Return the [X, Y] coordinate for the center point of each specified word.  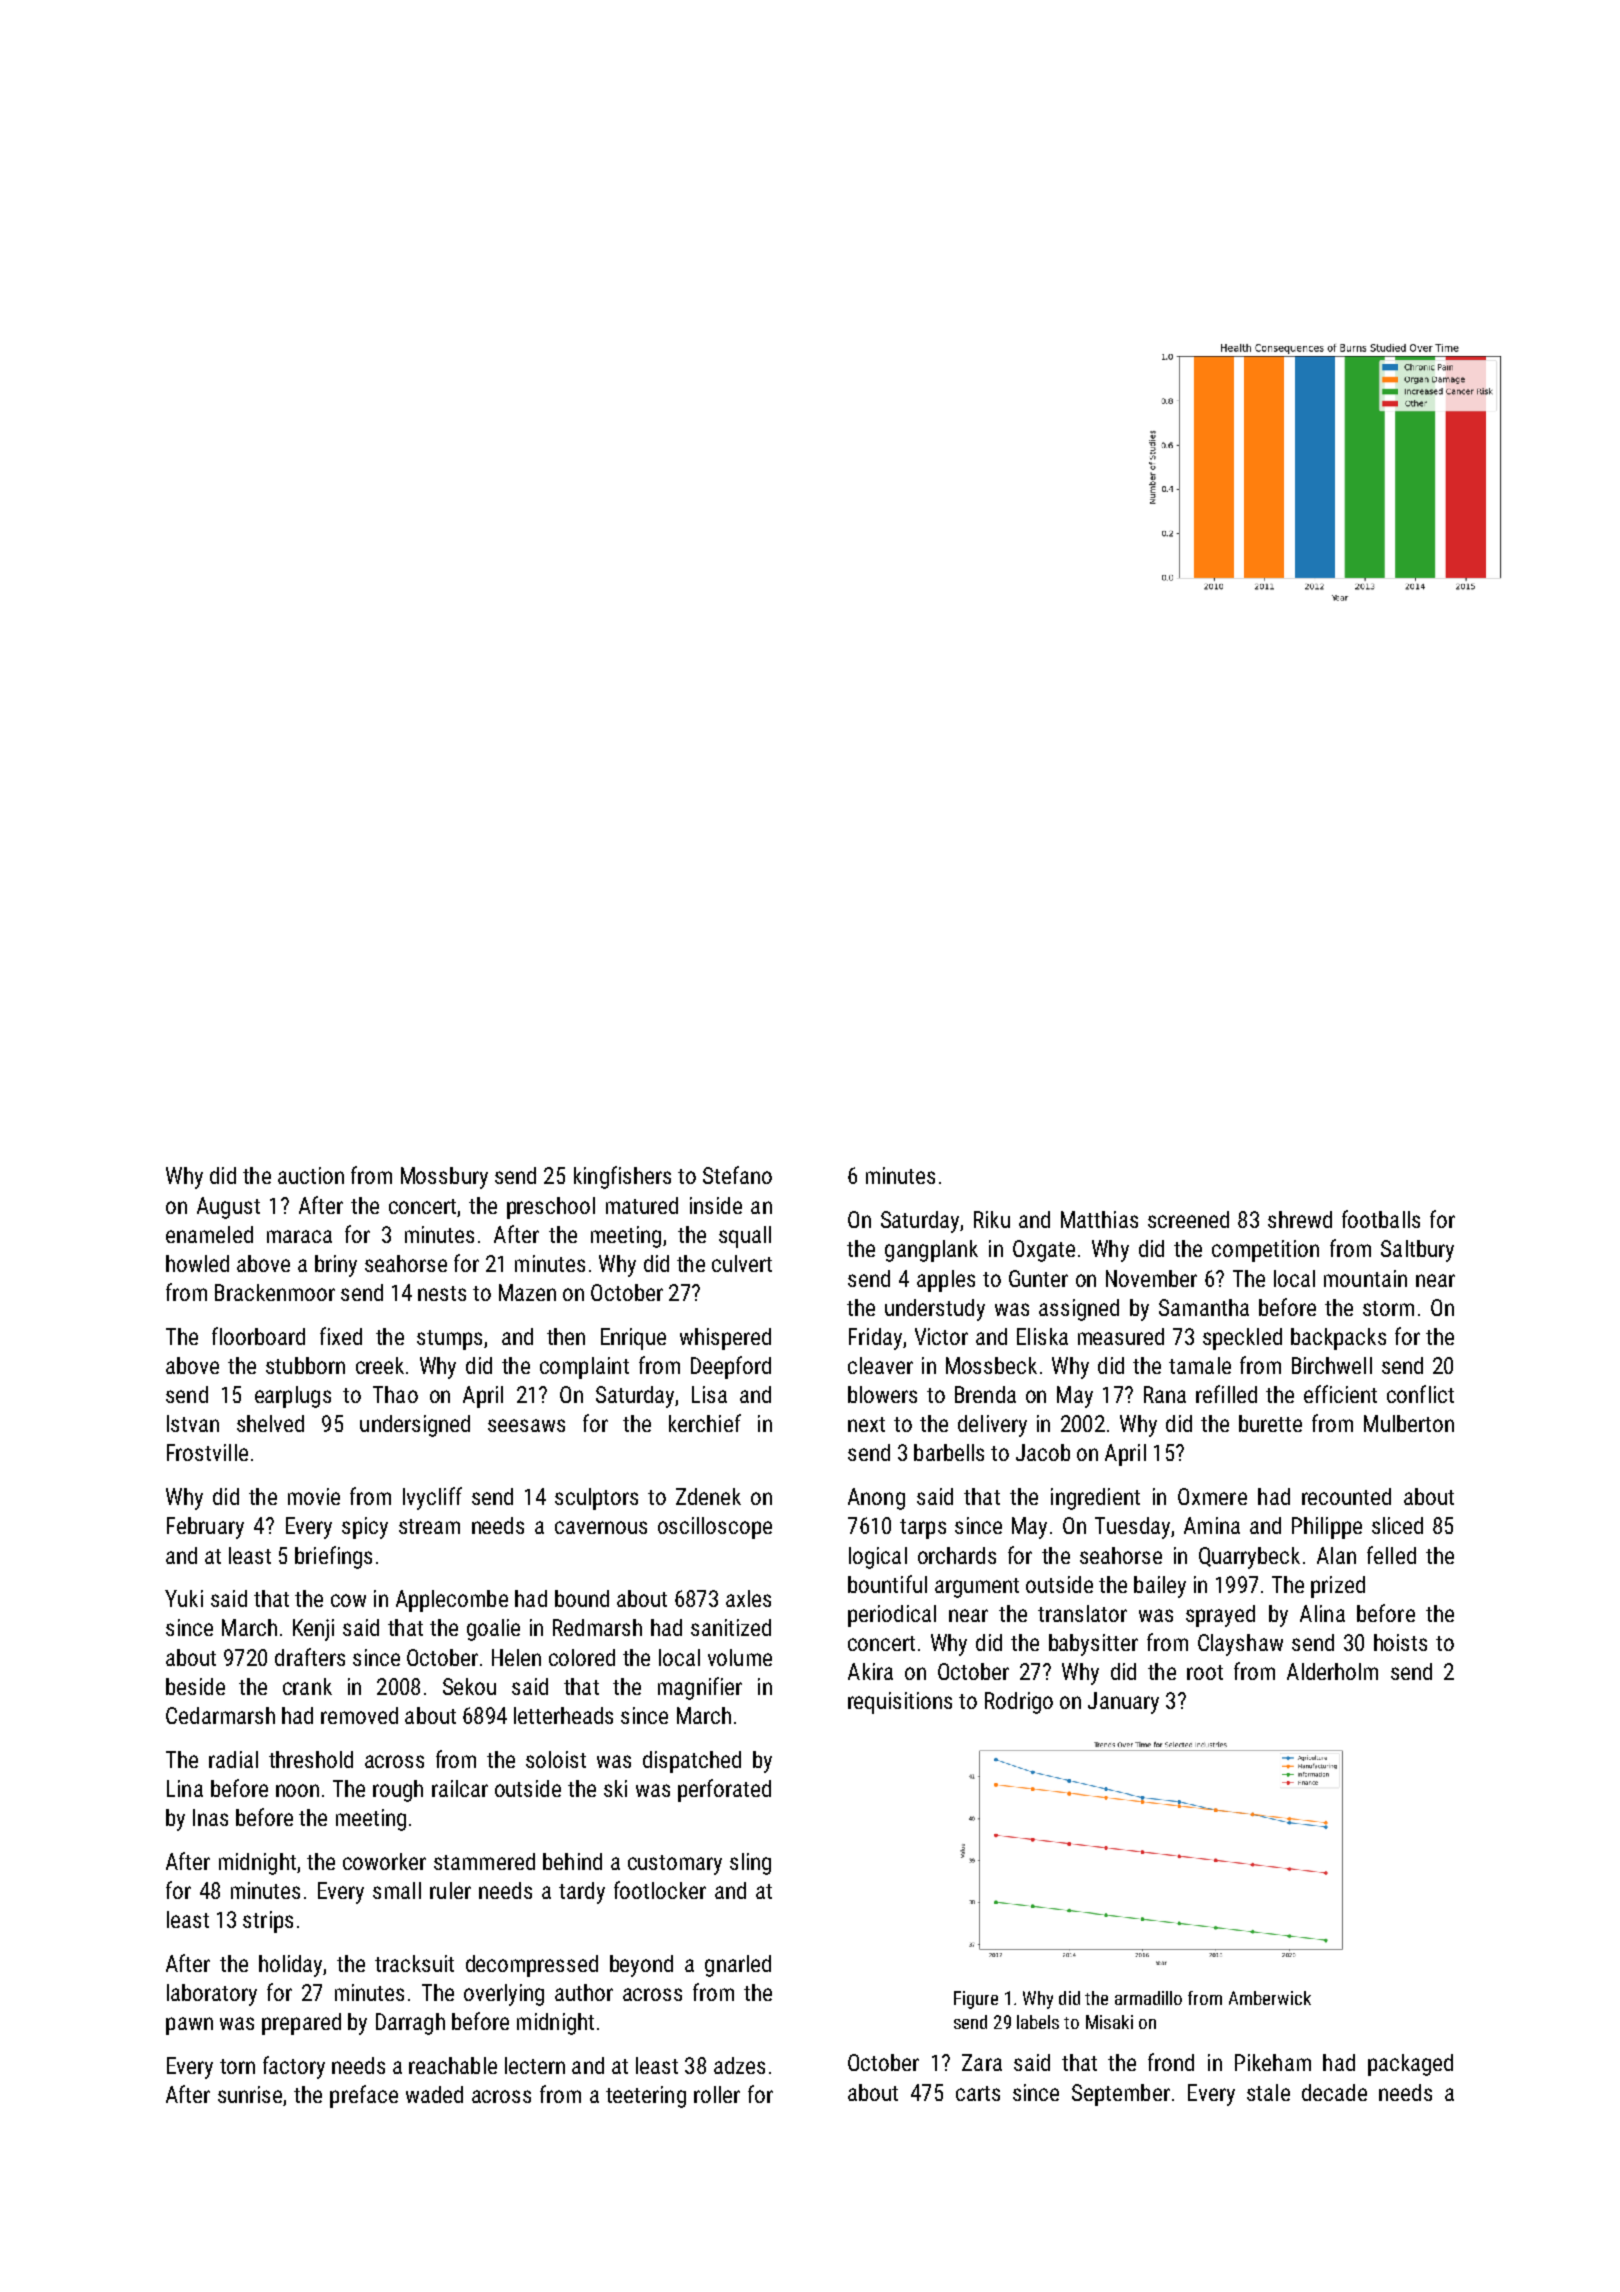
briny [336, 1266]
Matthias [1099, 1219]
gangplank [931, 1251]
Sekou [469, 1686]
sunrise [250, 2094]
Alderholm [1332, 1671]
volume [740, 1657]
